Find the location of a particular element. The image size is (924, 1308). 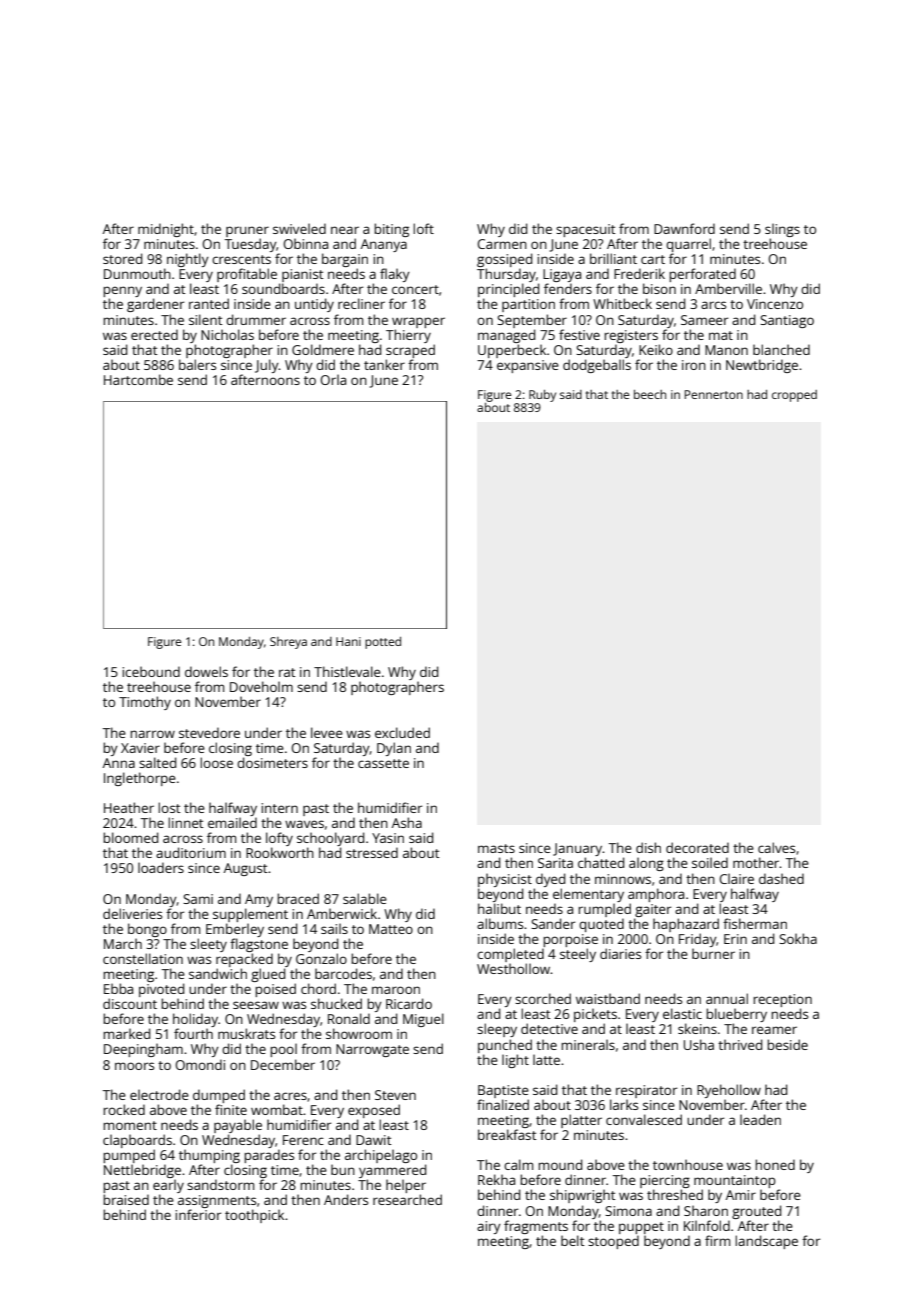

Xavier is located at coordinates (140, 748).
